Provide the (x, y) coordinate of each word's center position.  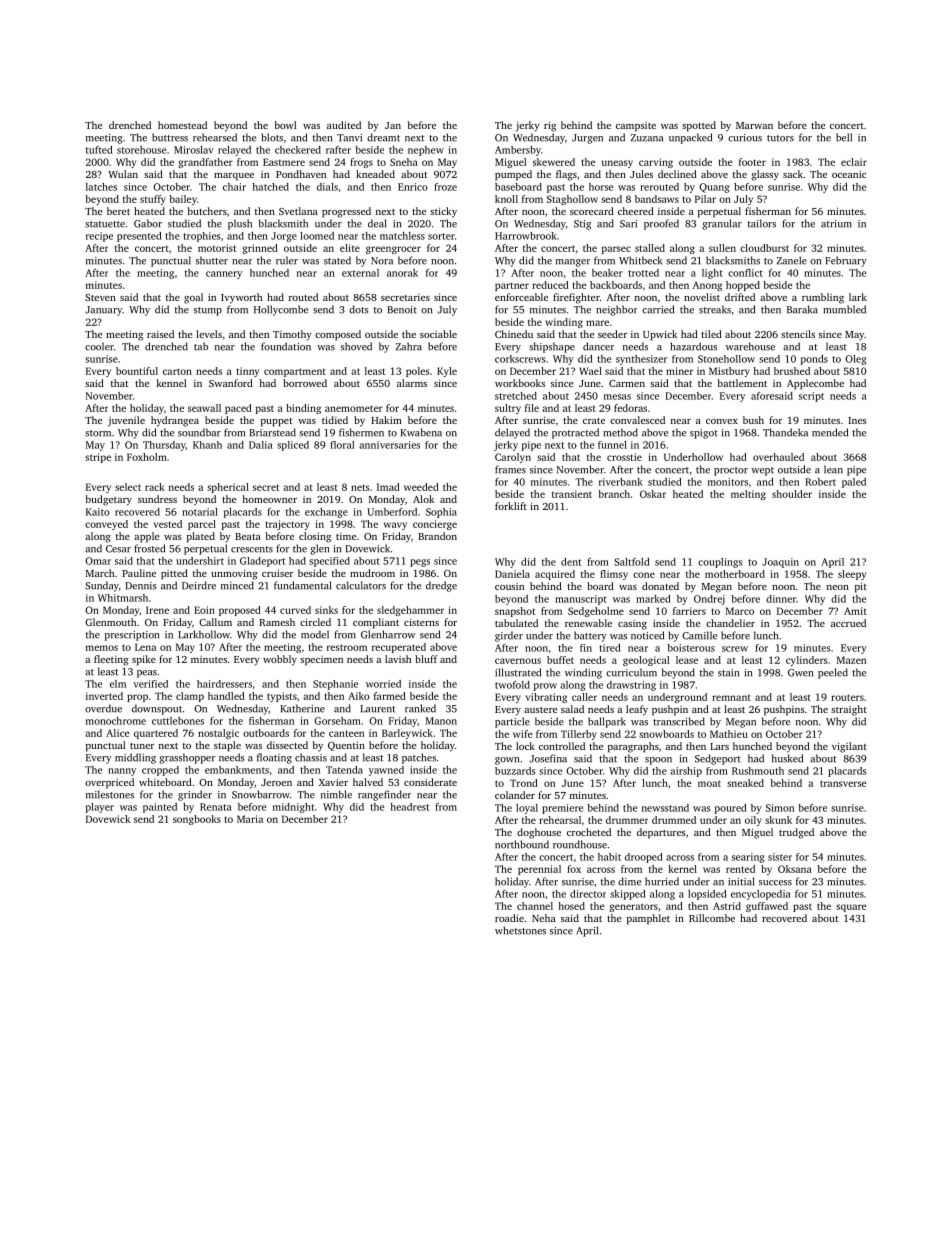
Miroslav (194, 150)
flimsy (614, 575)
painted (160, 808)
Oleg (855, 360)
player (100, 808)
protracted (575, 433)
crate (594, 421)
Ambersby (518, 151)
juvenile (126, 421)
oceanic (849, 174)
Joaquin (780, 563)
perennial (539, 870)
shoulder (792, 494)
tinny (248, 372)
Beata (248, 536)
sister (780, 857)
